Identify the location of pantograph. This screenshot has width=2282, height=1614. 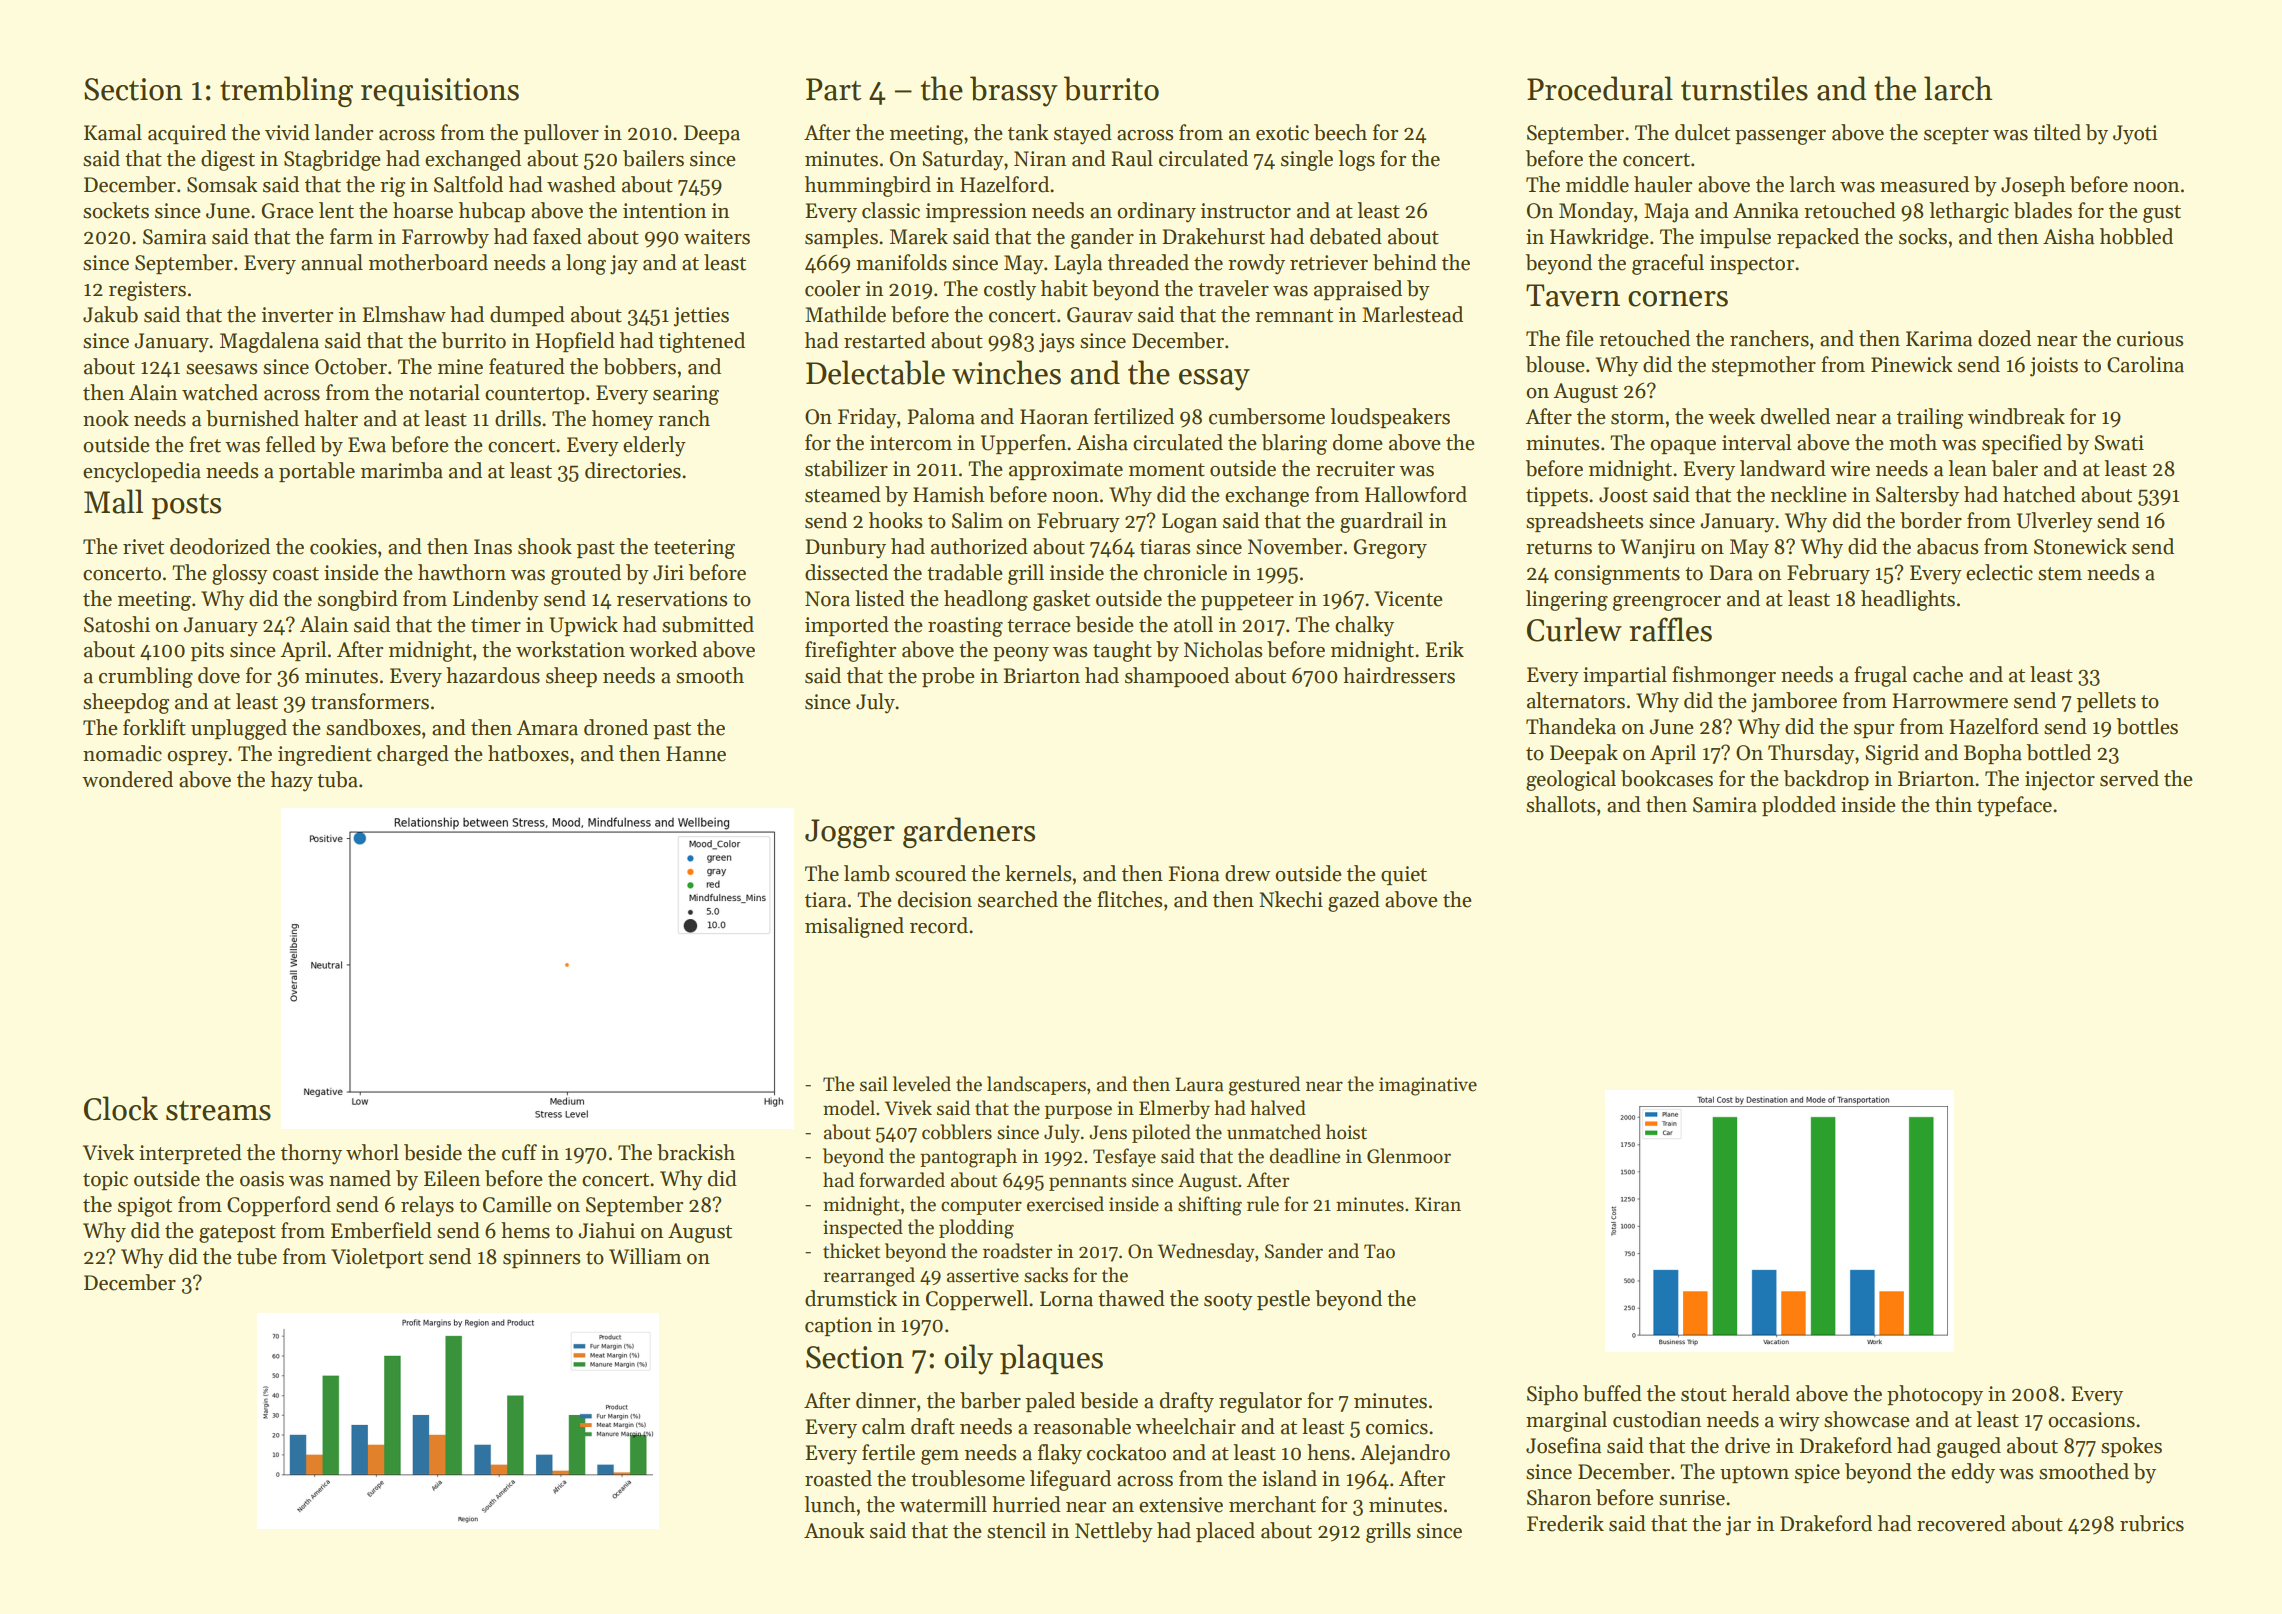
(968, 1158).
